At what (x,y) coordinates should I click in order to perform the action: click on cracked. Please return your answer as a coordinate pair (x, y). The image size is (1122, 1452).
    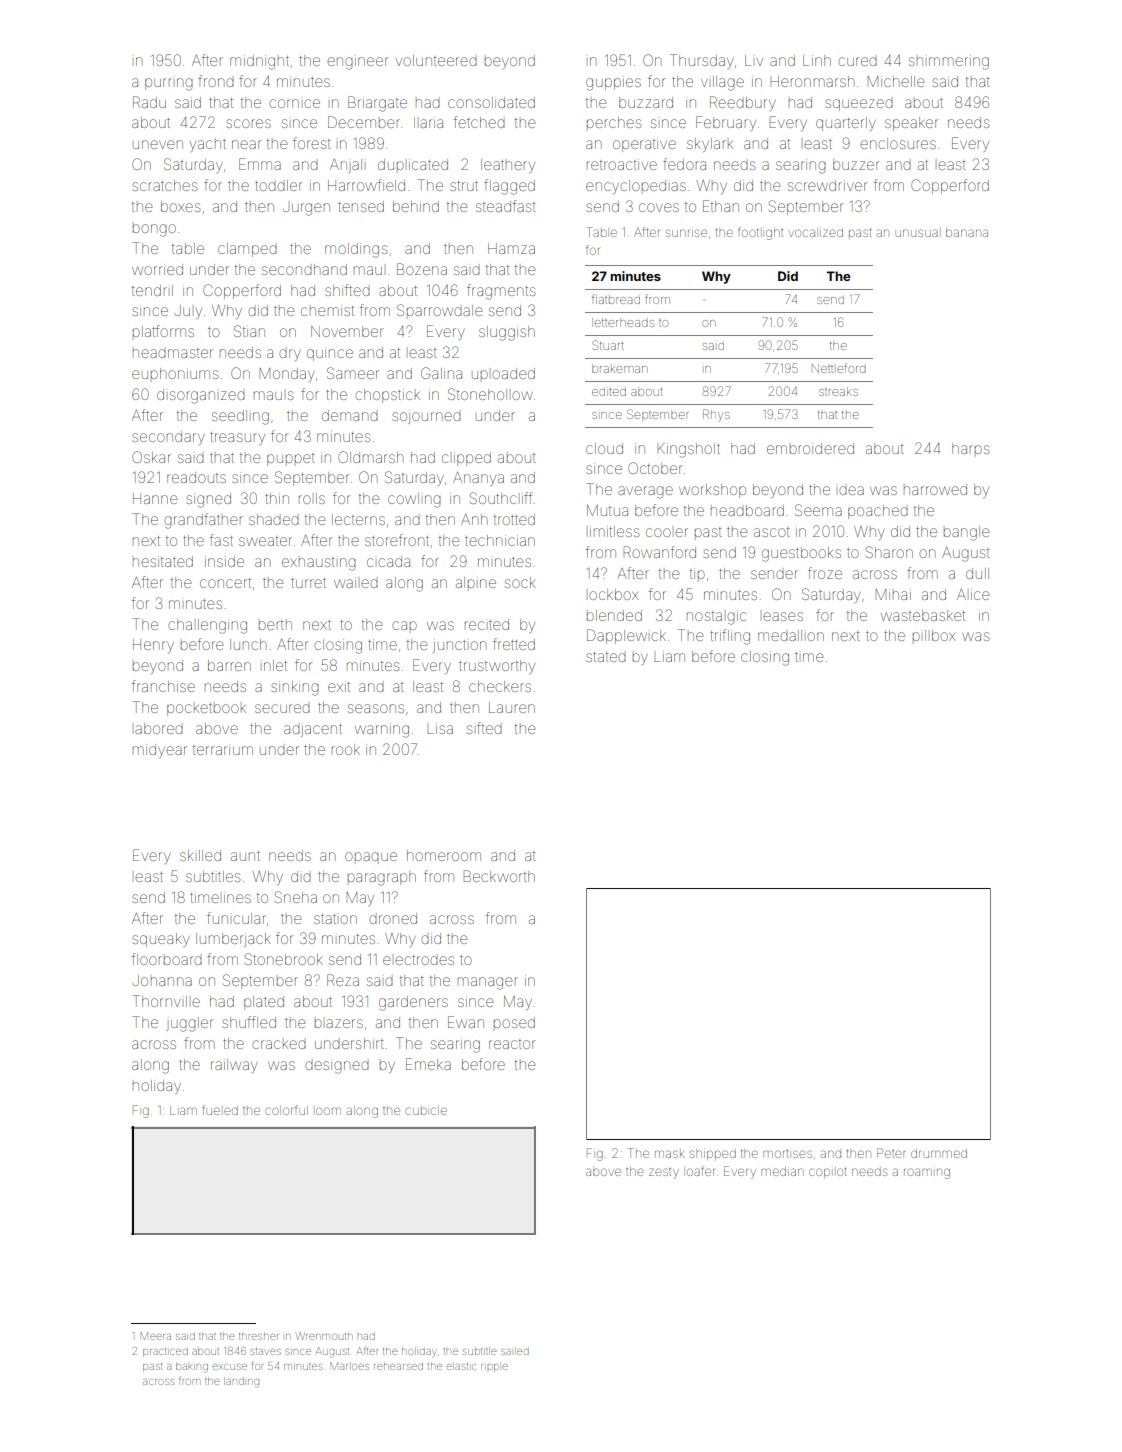
    Looking at the image, I should click on (279, 1044).
